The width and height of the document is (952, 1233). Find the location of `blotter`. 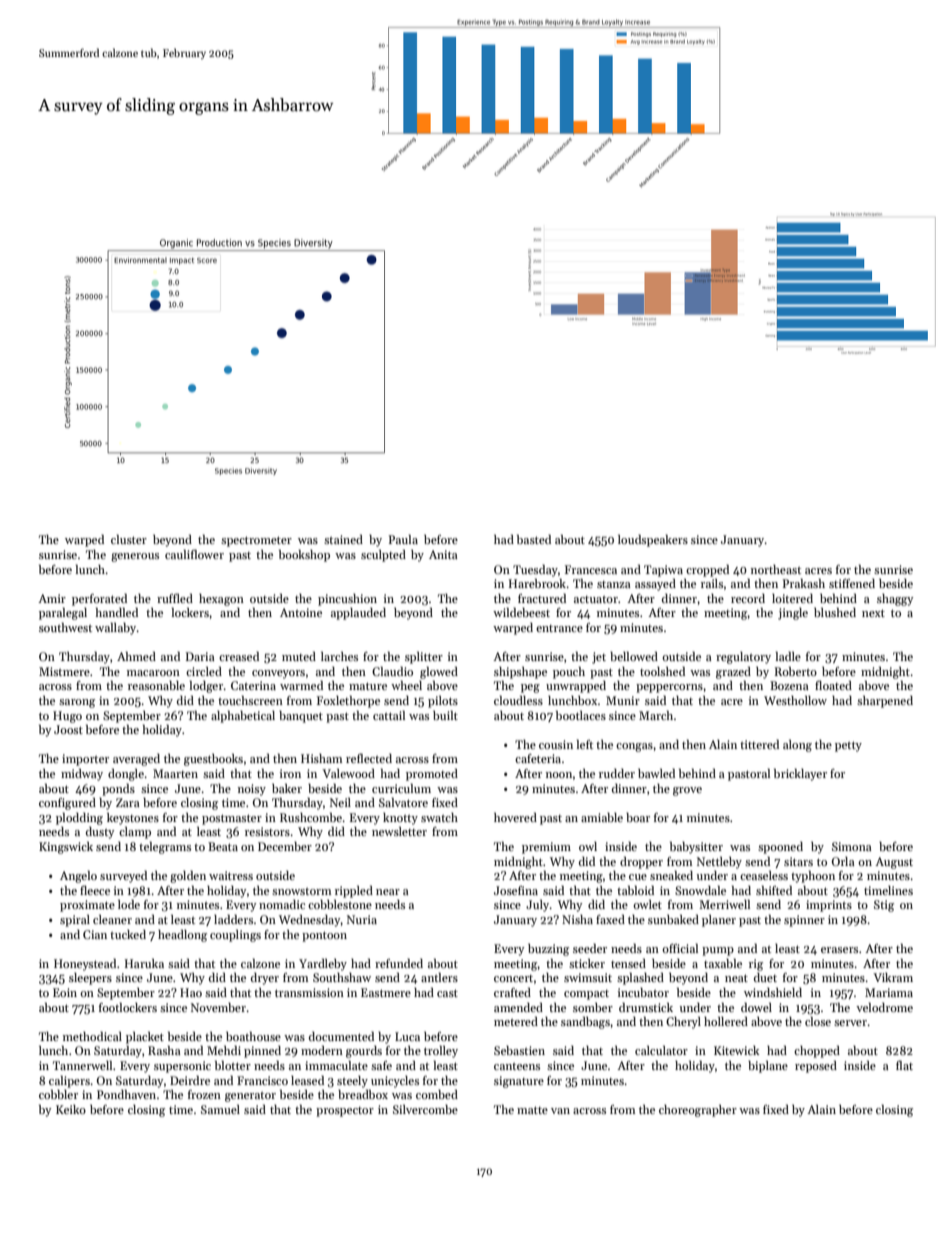

blotter is located at coordinates (233, 1065).
